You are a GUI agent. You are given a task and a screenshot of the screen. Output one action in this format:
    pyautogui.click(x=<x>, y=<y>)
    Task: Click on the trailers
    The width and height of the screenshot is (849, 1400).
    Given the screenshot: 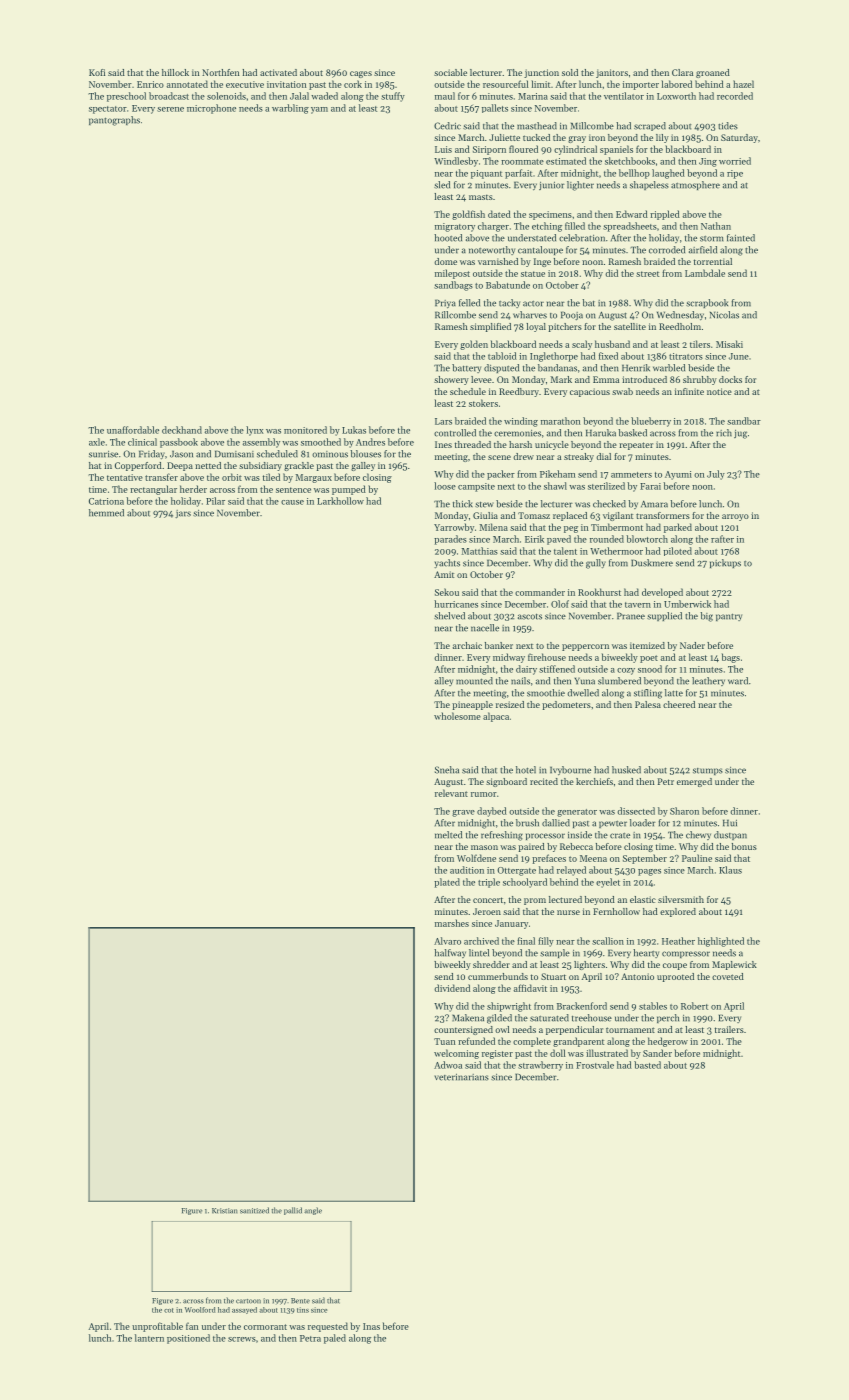 What is the action you would take?
    pyautogui.click(x=729, y=1029)
